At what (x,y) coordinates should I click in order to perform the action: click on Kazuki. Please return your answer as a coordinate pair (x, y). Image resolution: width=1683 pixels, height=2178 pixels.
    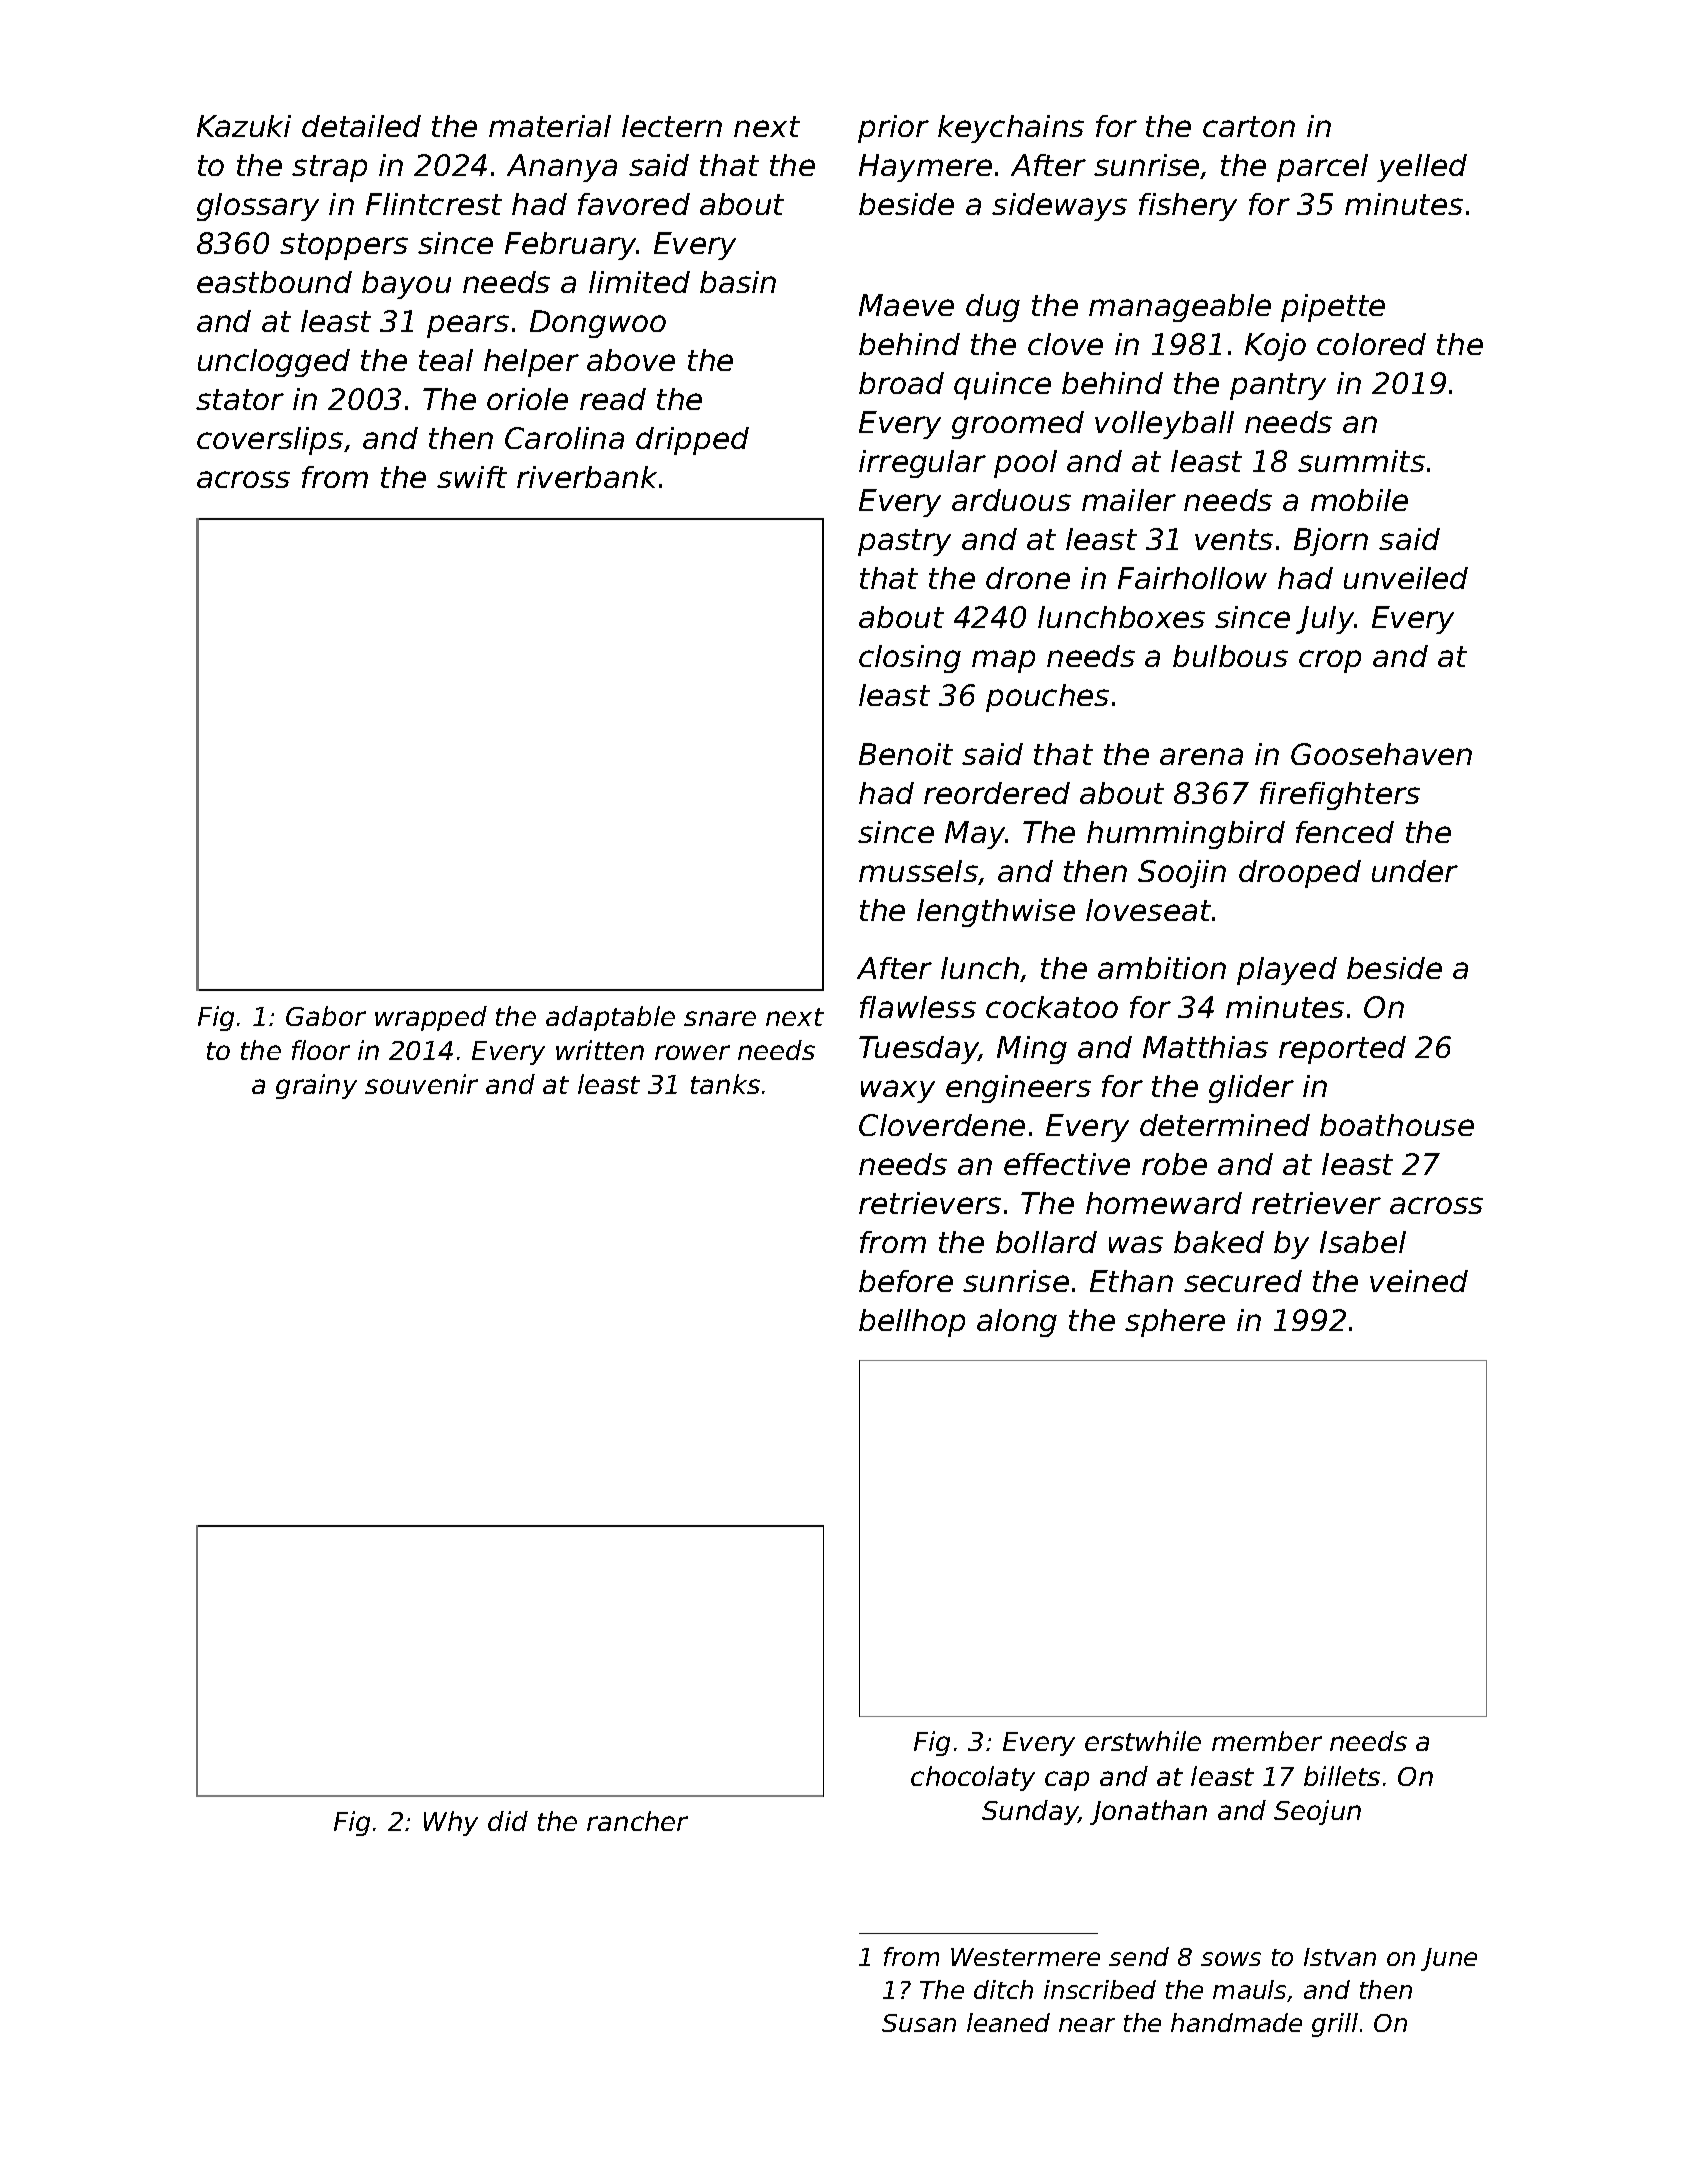
    Looking at the image, I should click on (244, 126).
